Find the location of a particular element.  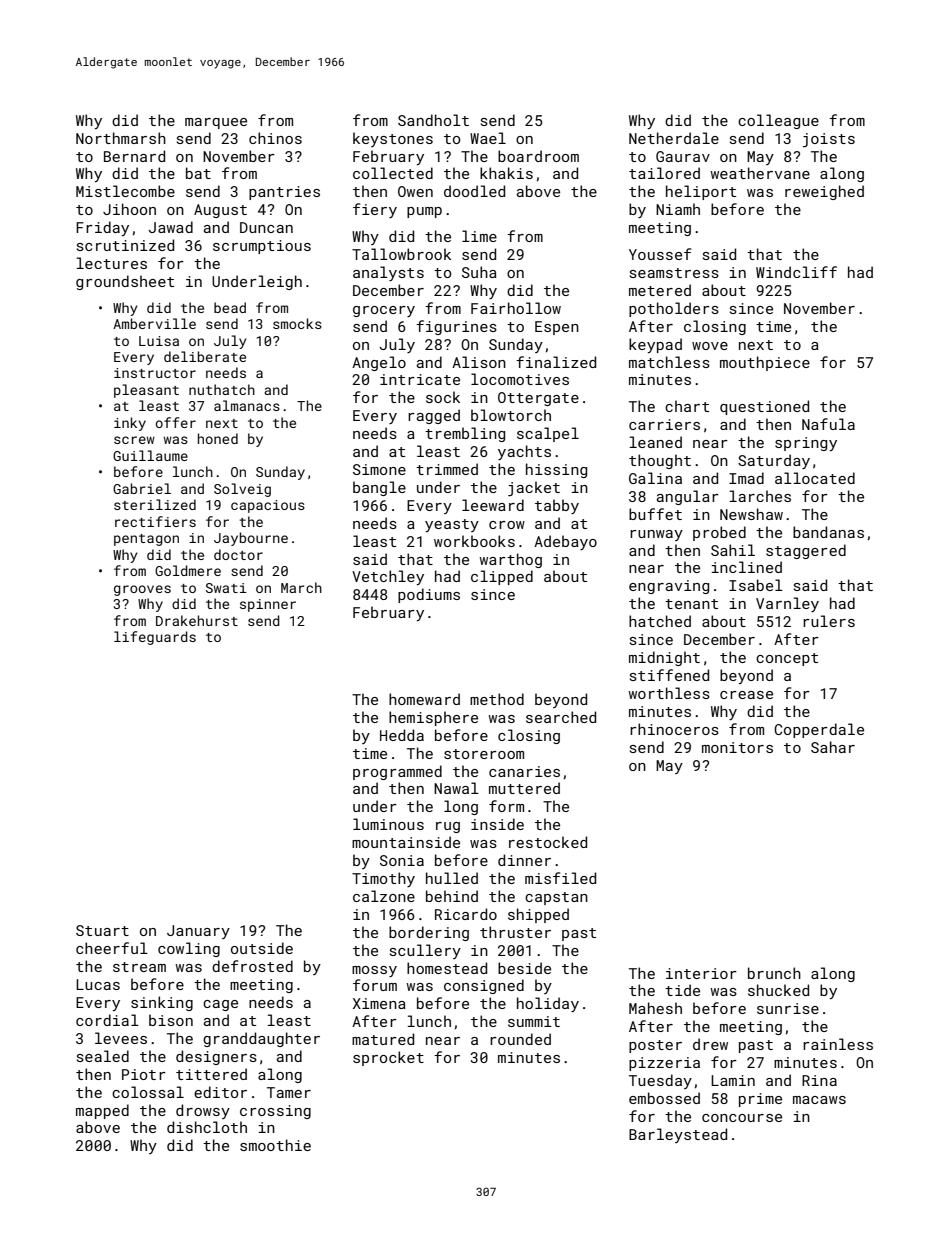

restocked is located at coordinates (548, 842).
